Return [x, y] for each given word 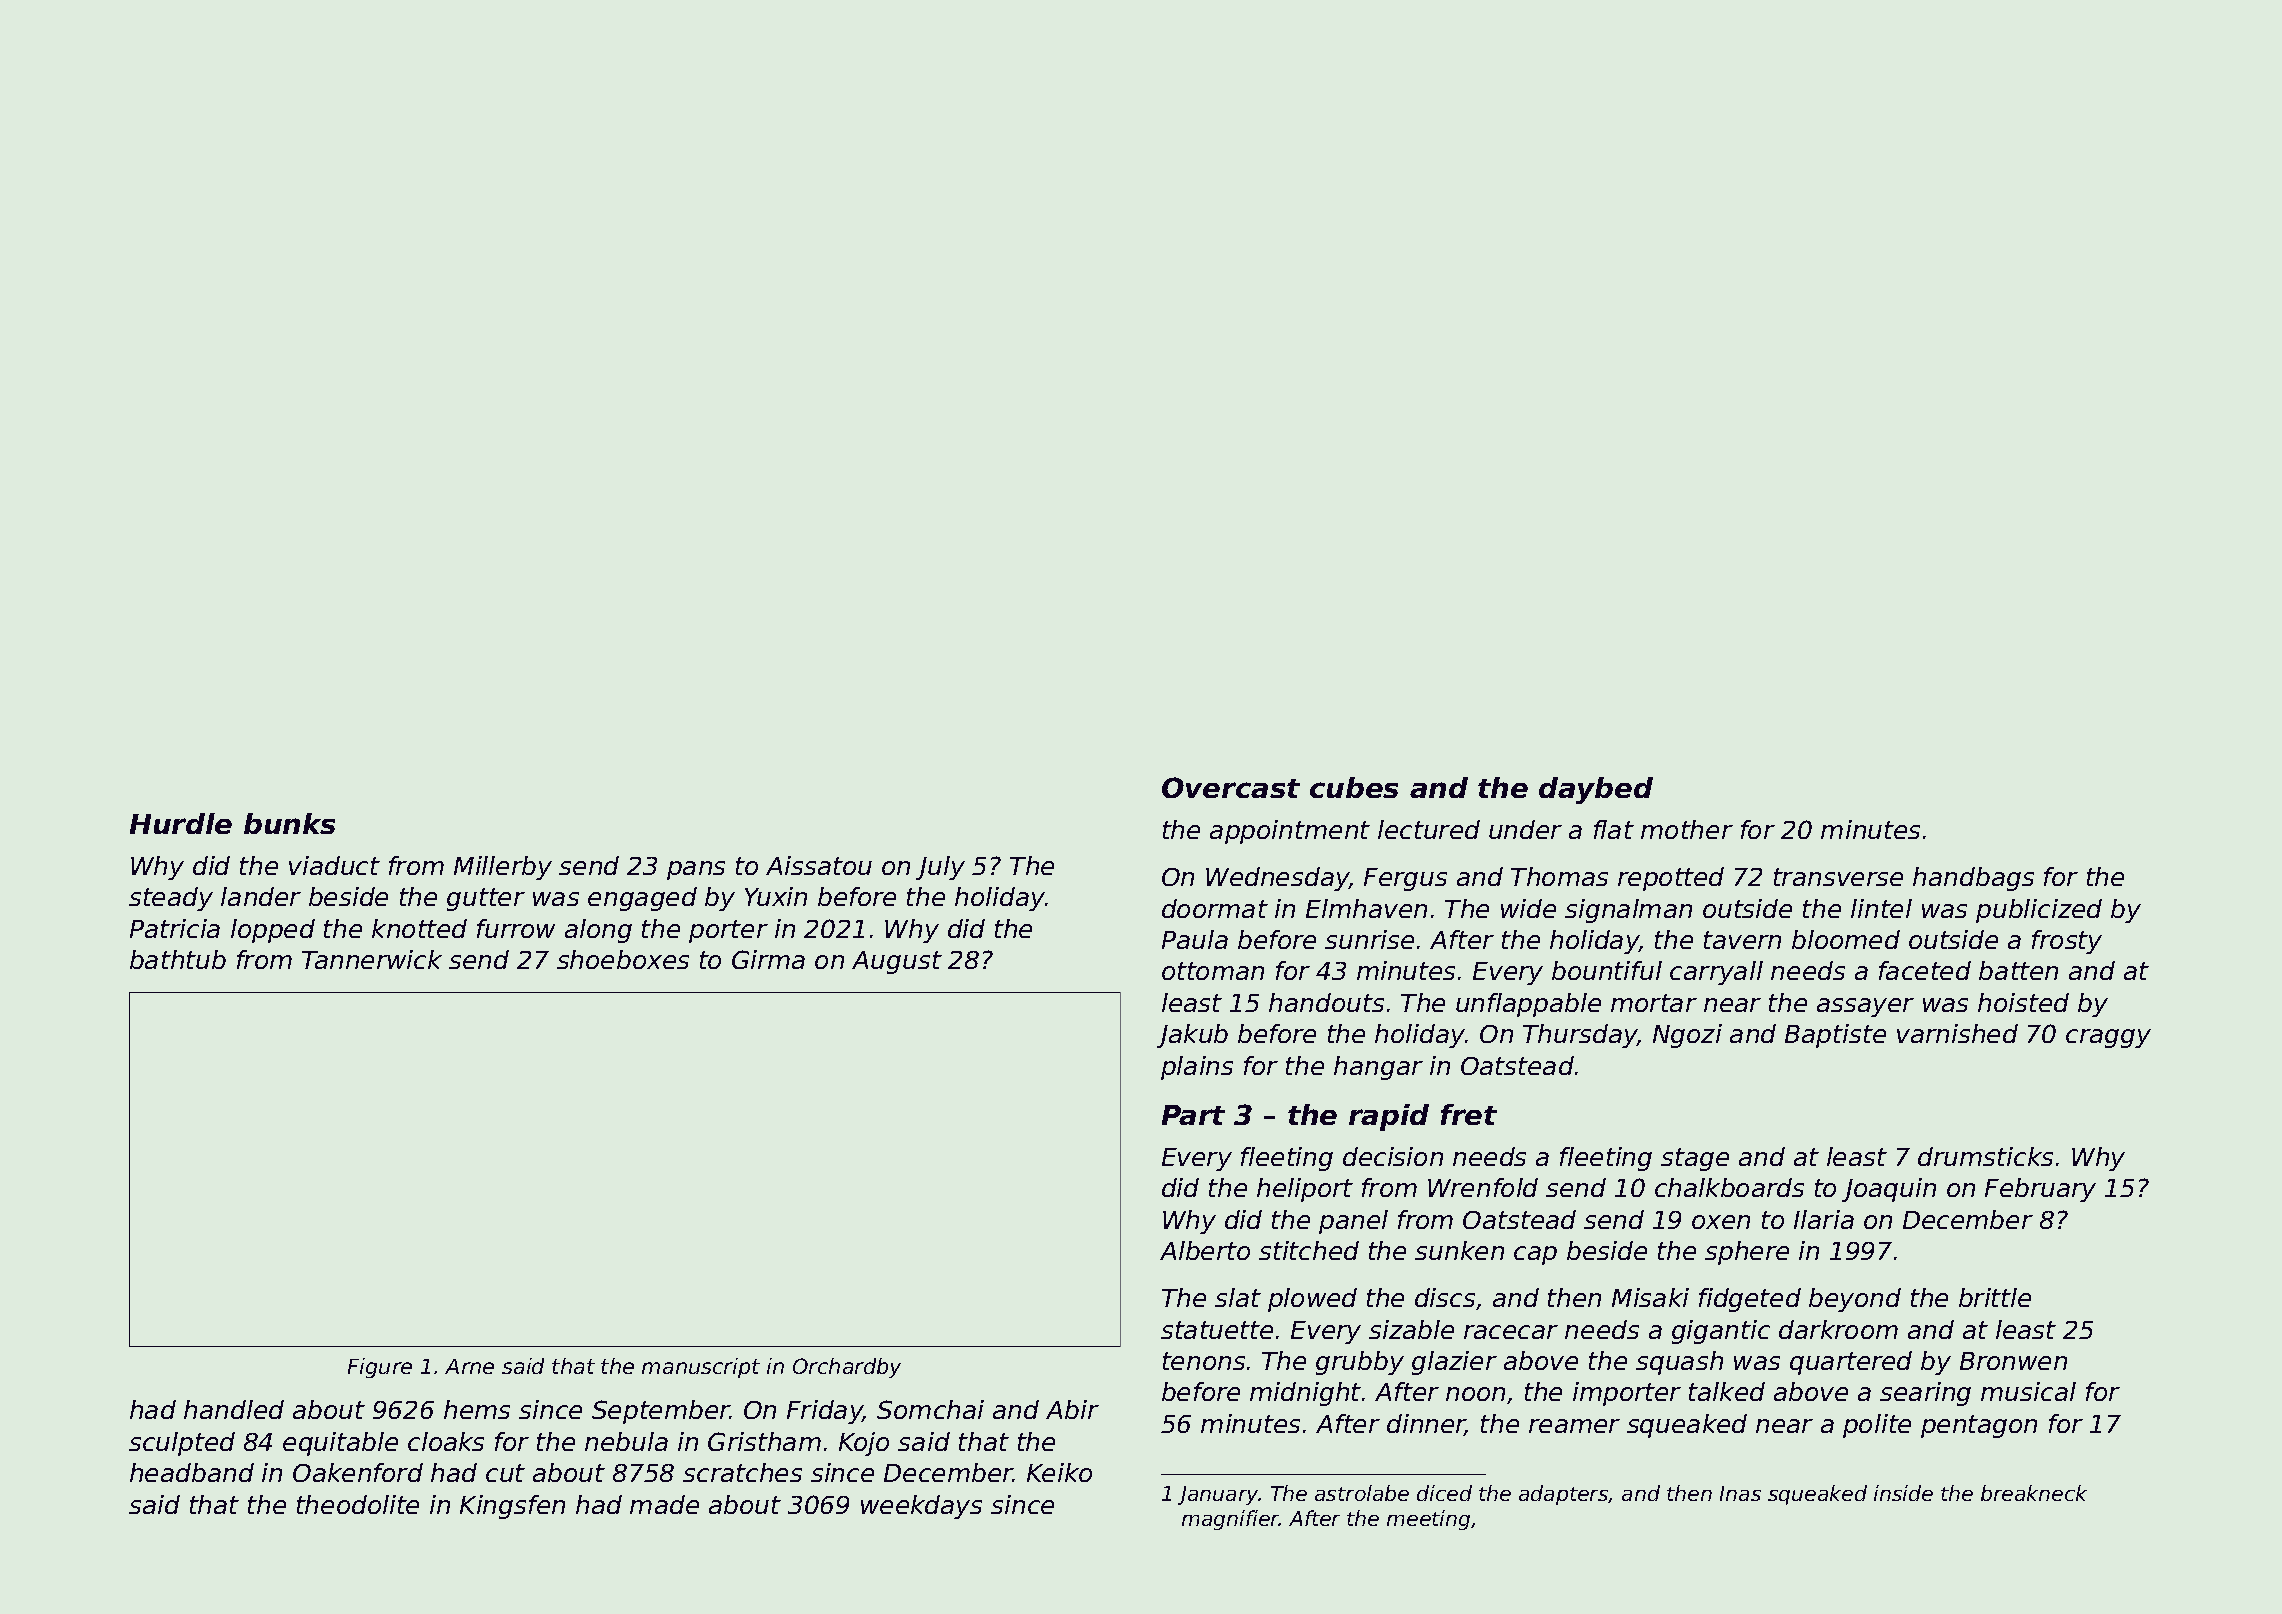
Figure [380, 1368]
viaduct [334, 865]
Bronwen [2013, 1361]
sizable [1411, 1329]
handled [234, 1409]
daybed [1596, 790]
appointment [1290, 832]
